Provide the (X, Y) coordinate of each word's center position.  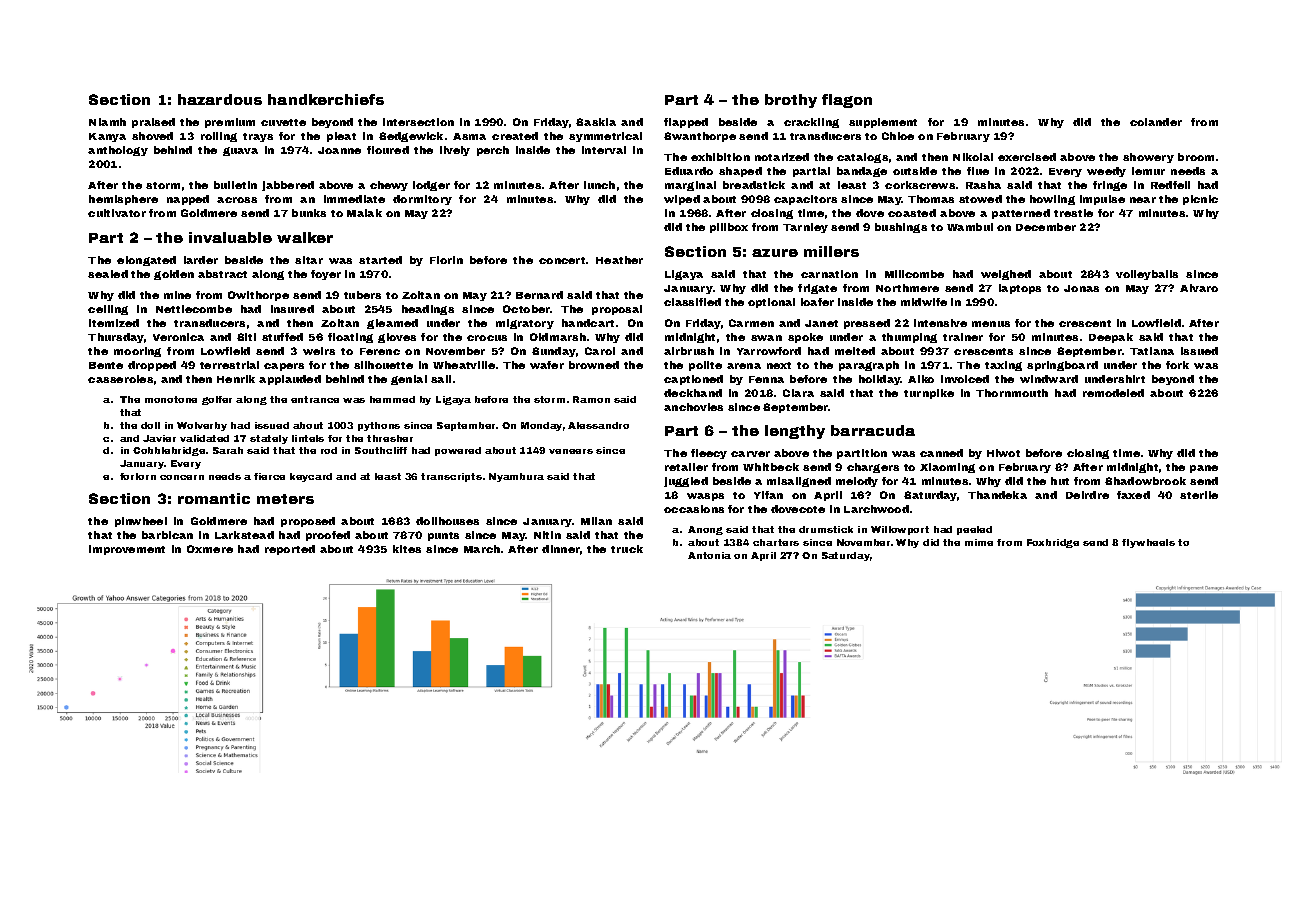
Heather (619, 260)
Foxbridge (1053, 543)
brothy (791, 101)
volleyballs (1147, 275)
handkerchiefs (326, 99)
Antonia (709, 555)
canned (941, 453)
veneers (571, 451)
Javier (159, 438)
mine (177, 295)
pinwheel (141, 522)
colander (1156, 122)
